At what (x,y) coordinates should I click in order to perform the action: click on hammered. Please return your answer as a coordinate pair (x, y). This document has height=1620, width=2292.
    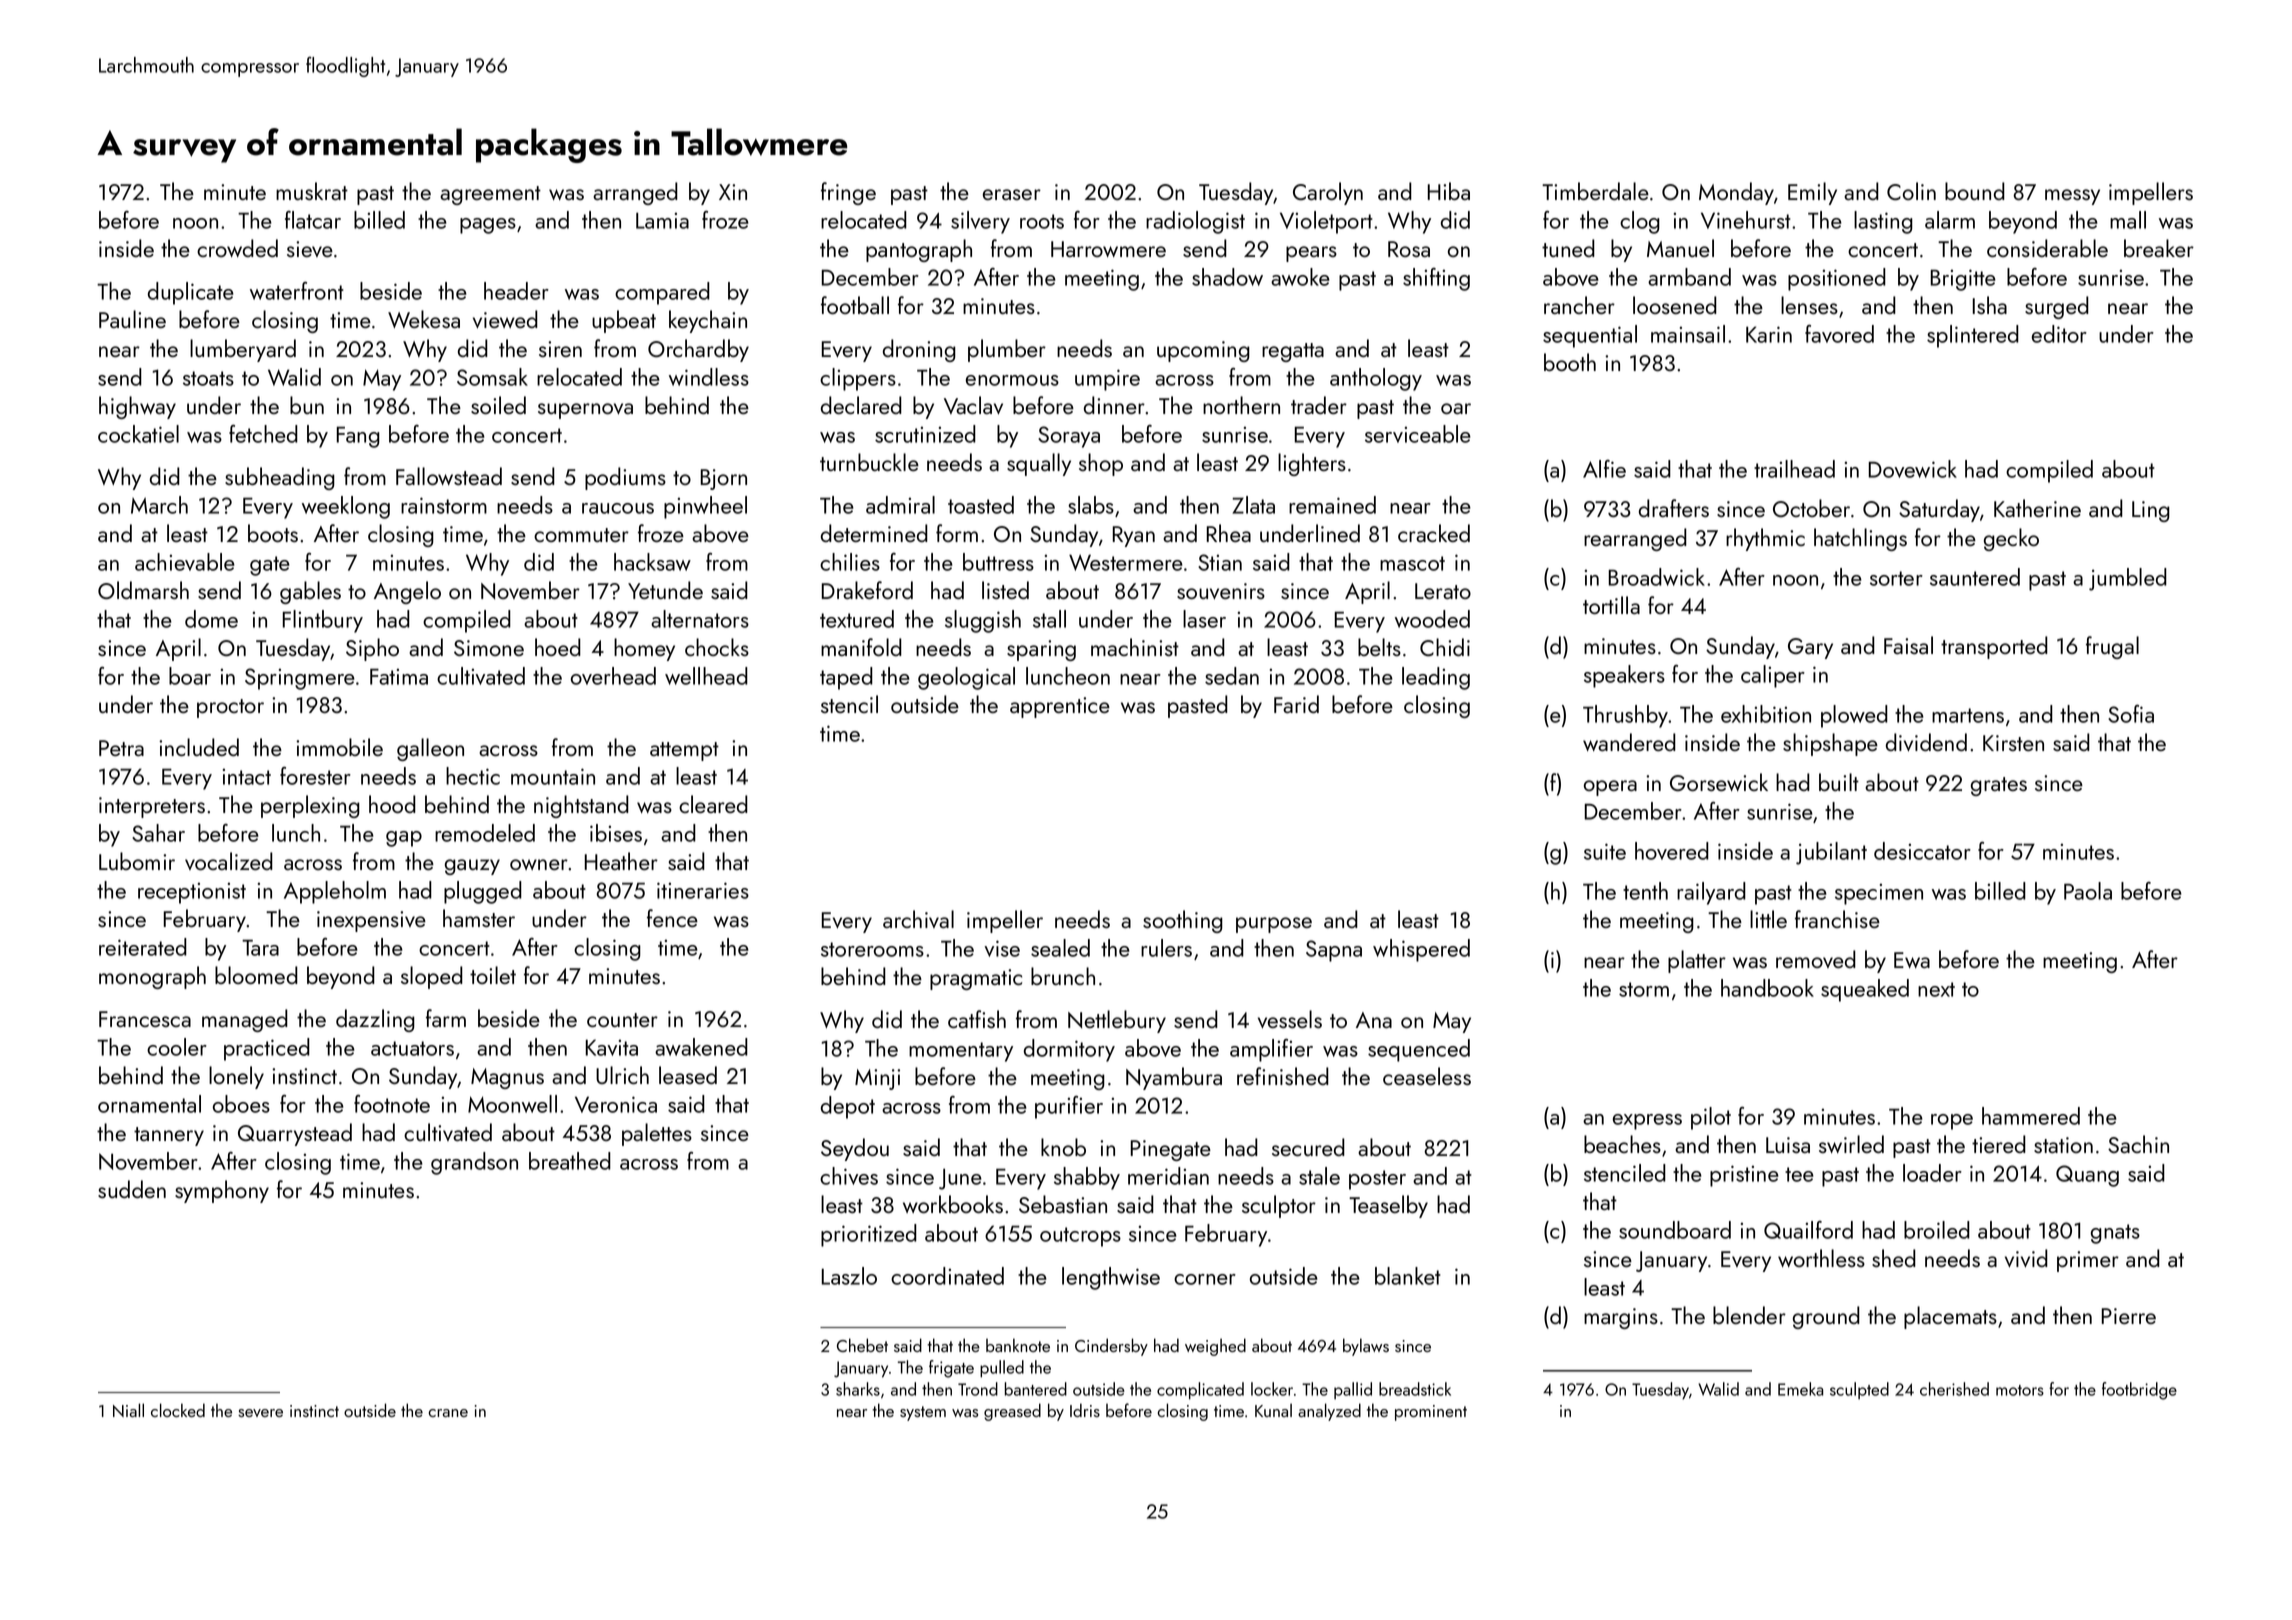
    Looking at the image, I should click on (2031, 1116).
